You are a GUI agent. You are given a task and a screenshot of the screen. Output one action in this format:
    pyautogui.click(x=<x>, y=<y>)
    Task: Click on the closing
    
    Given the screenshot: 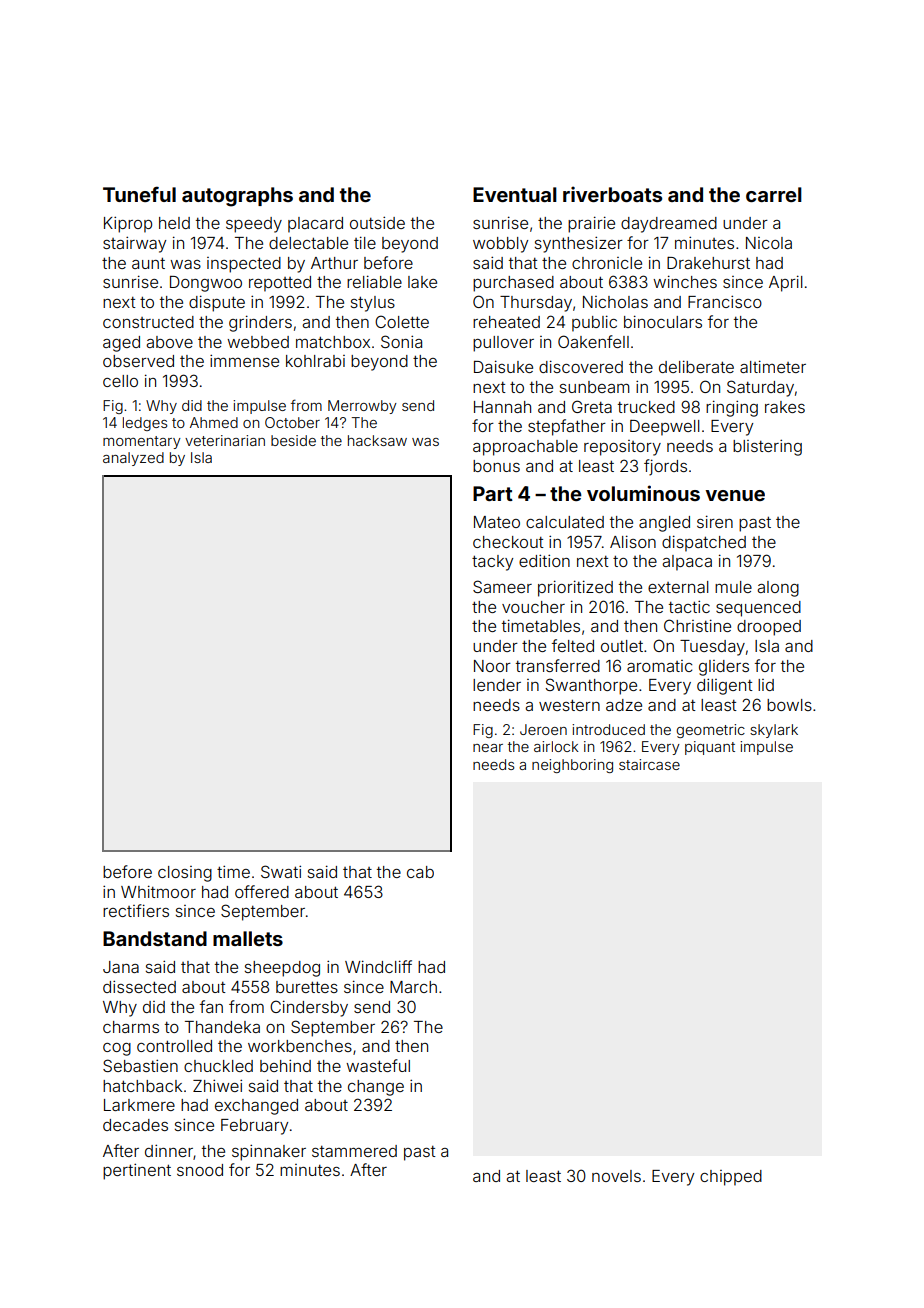 What is the action you would take?
    pyautogui.click(x=185, y=874)
